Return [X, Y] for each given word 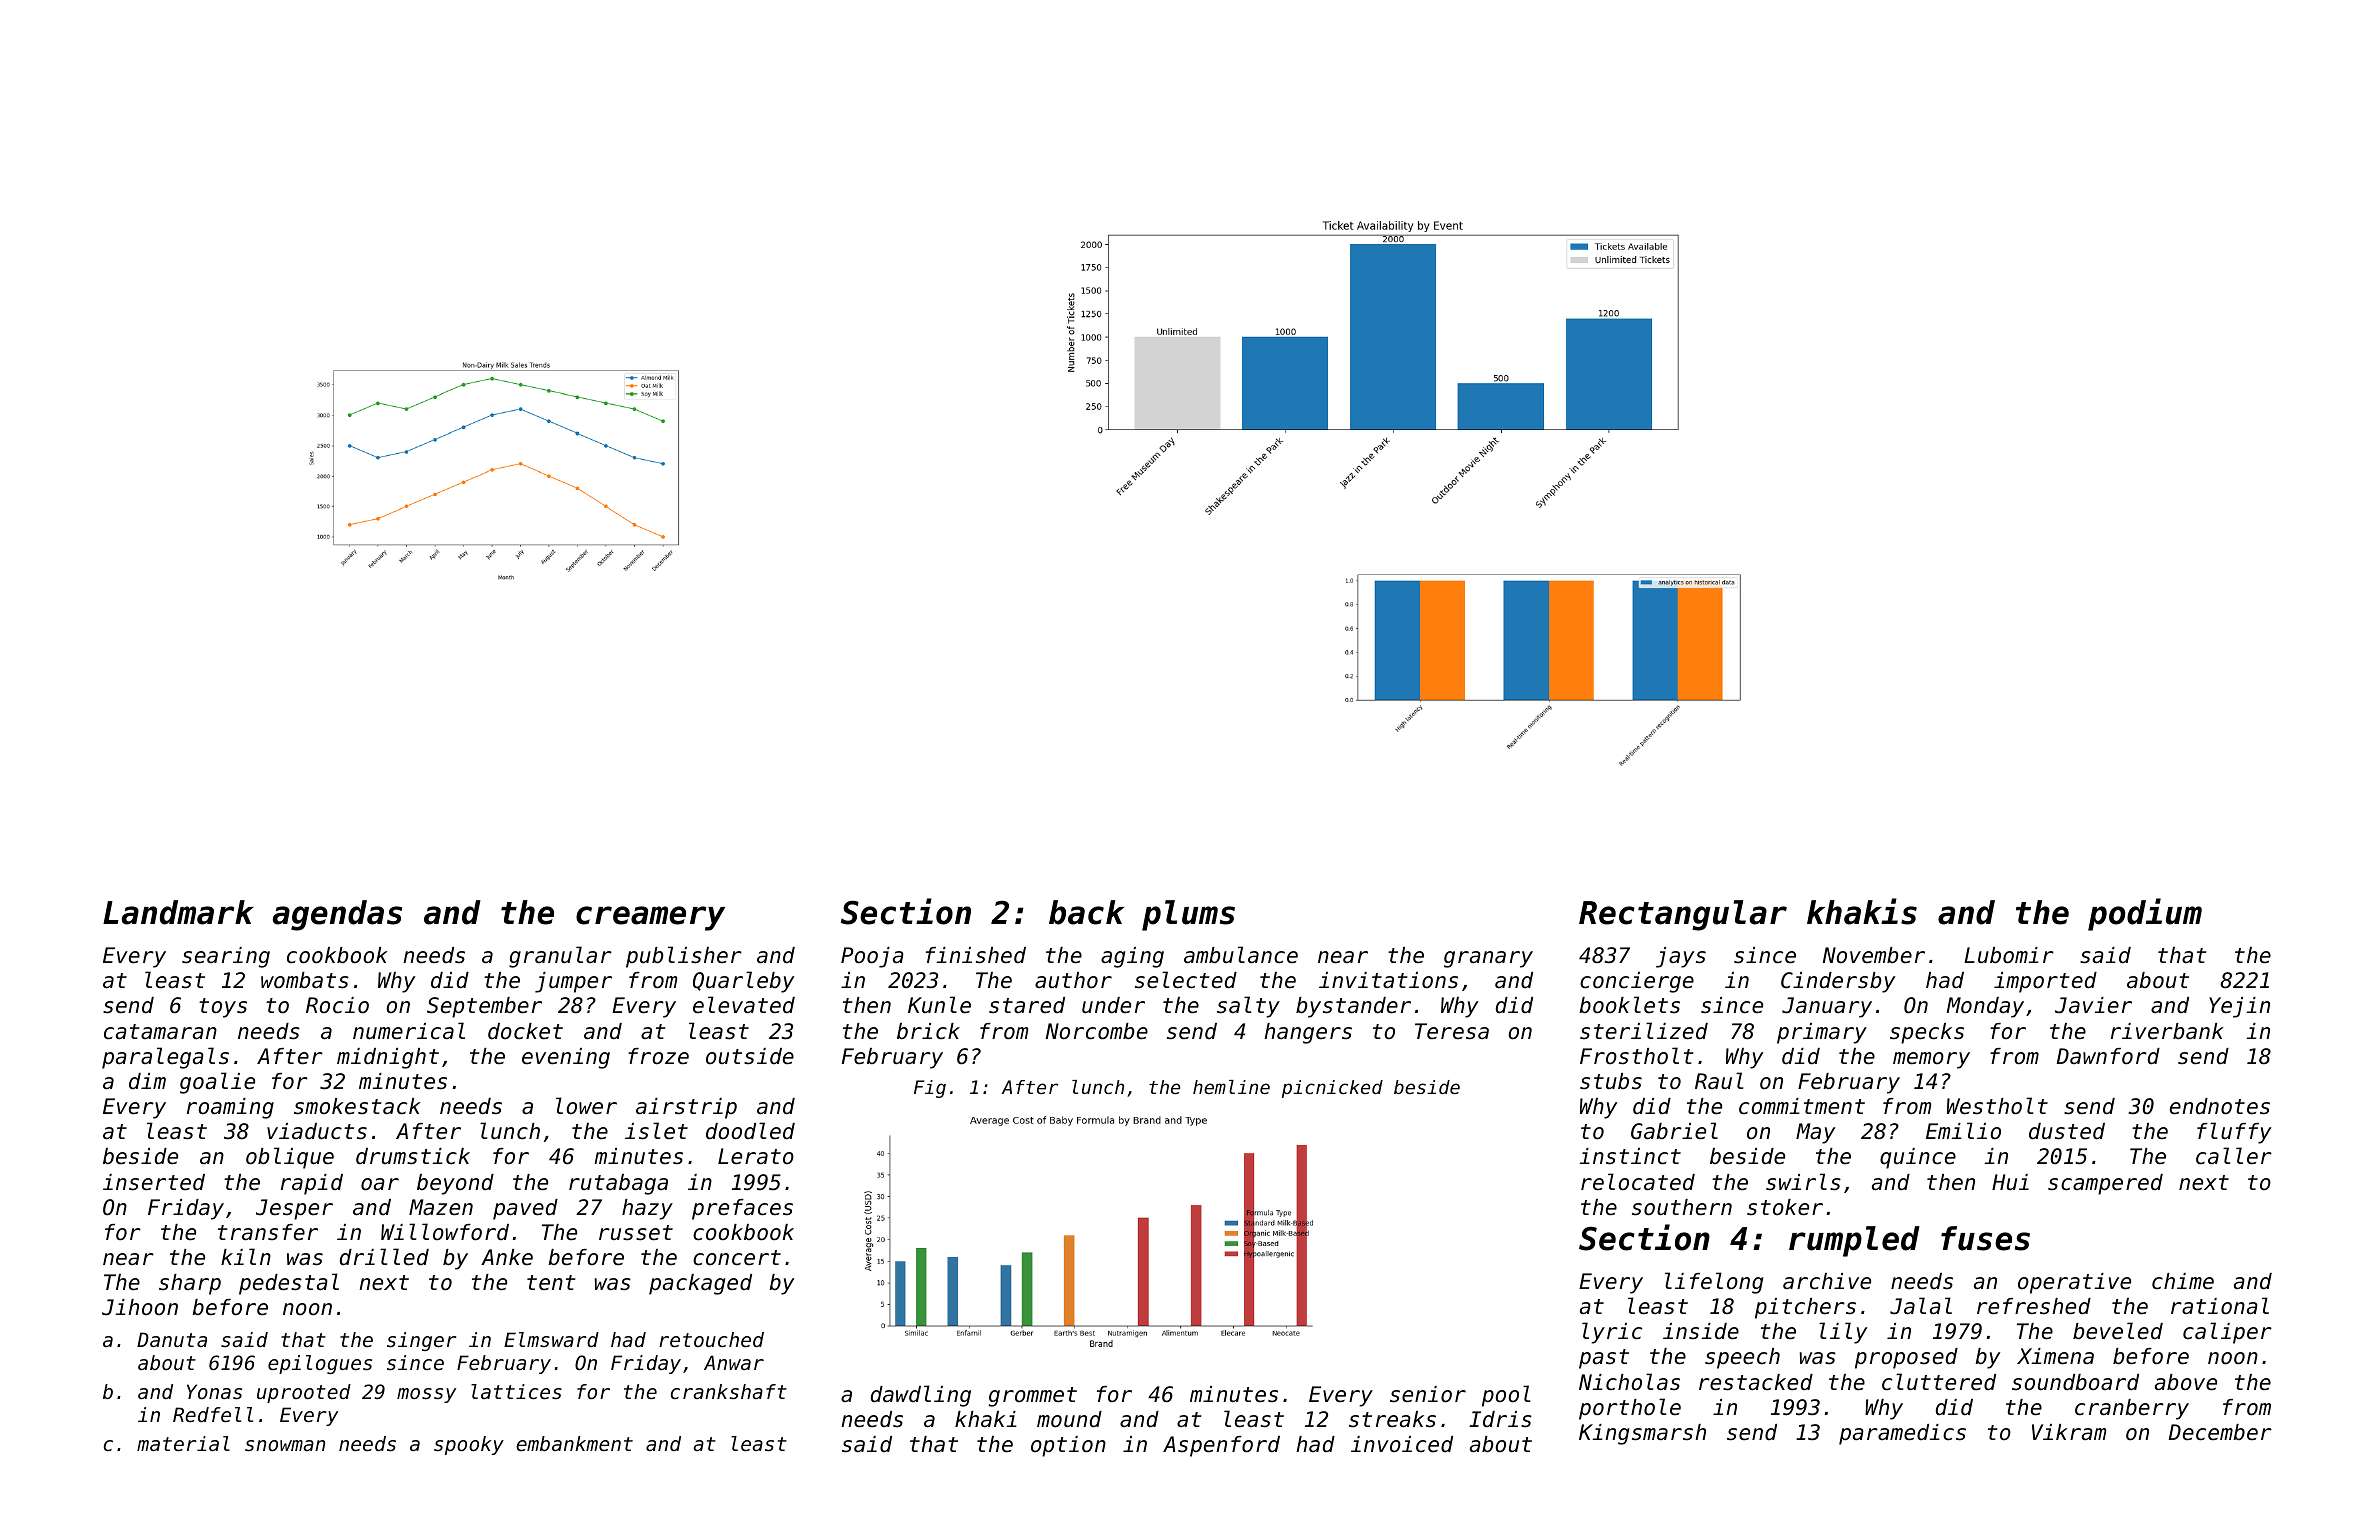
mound [1069, 1419]
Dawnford [2108, 1056]
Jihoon [140, 1307]
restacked [1756, 1382]
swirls [1803, 1182]
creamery [650, 918]
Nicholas [1629, 1382]
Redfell [213, 1415]
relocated [1638, 1182]
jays [1681, 957]
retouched [711, 1340]
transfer [268, 1232]
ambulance [1241, 955]
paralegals [165, 1058]
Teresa [1452, 1031]
